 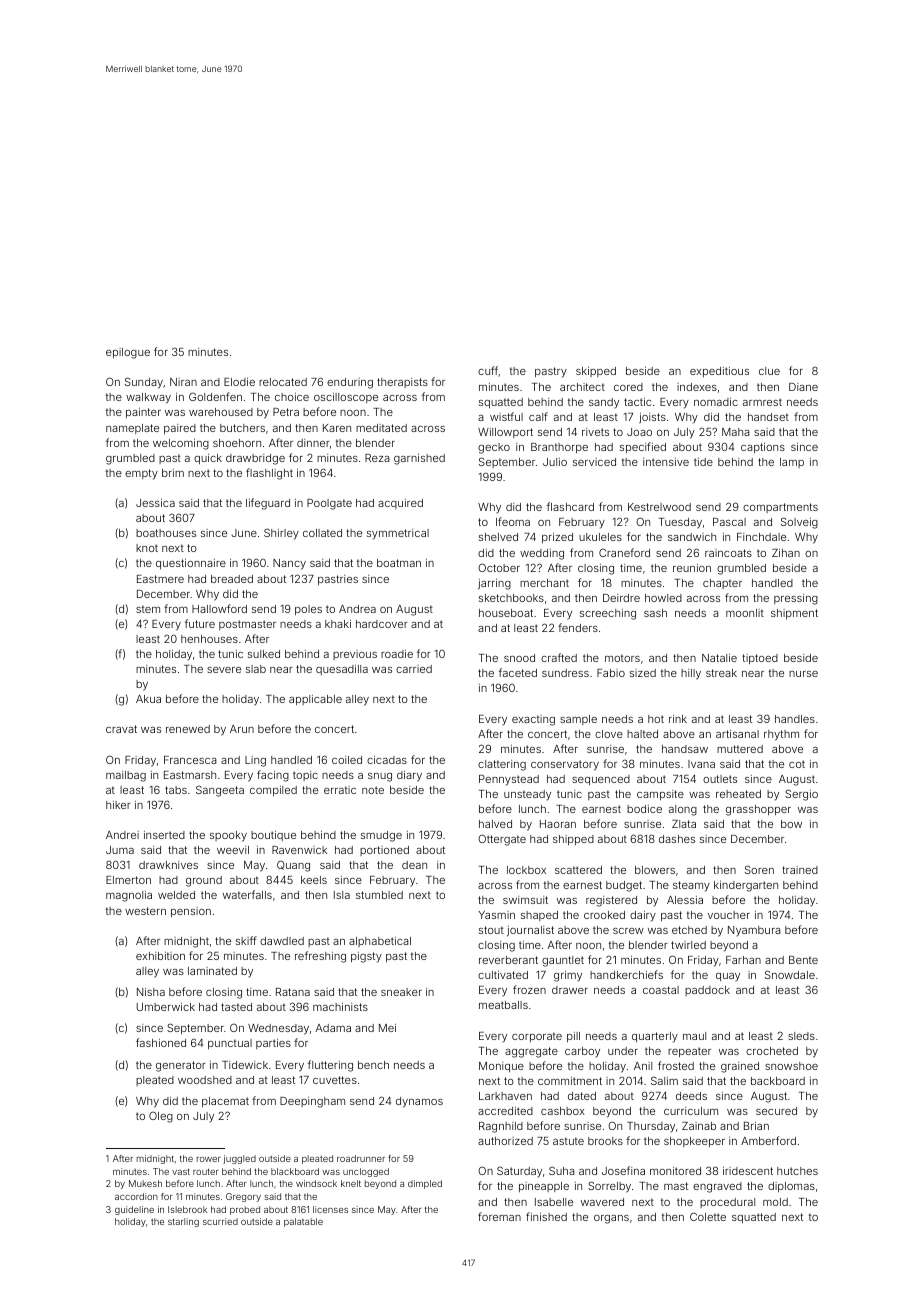 What do you see at coordinates (188, 729) in the screenshot?
I see `renewed` at bounding box center [188, 729].
